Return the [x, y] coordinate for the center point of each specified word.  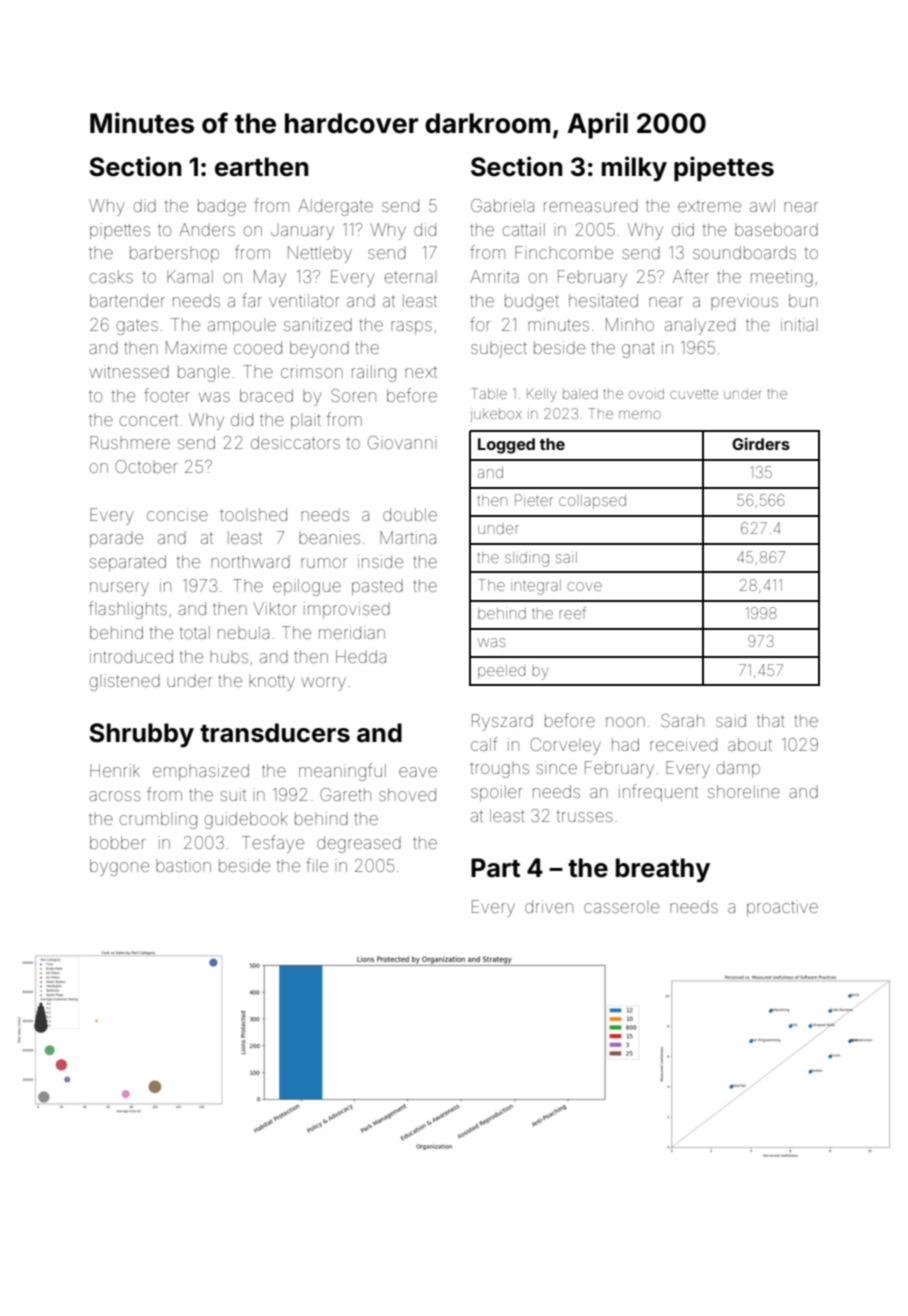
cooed [258, 347]
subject [499, 349]
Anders [207, 229]
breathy [663, 870]
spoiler [497, 793]
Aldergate [336, 207]
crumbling [158, 820]
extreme [709, 206]
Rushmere [130, 442]
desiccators [295, 442]
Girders [761, 444]
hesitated [603, 300]
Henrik [115, 770]
